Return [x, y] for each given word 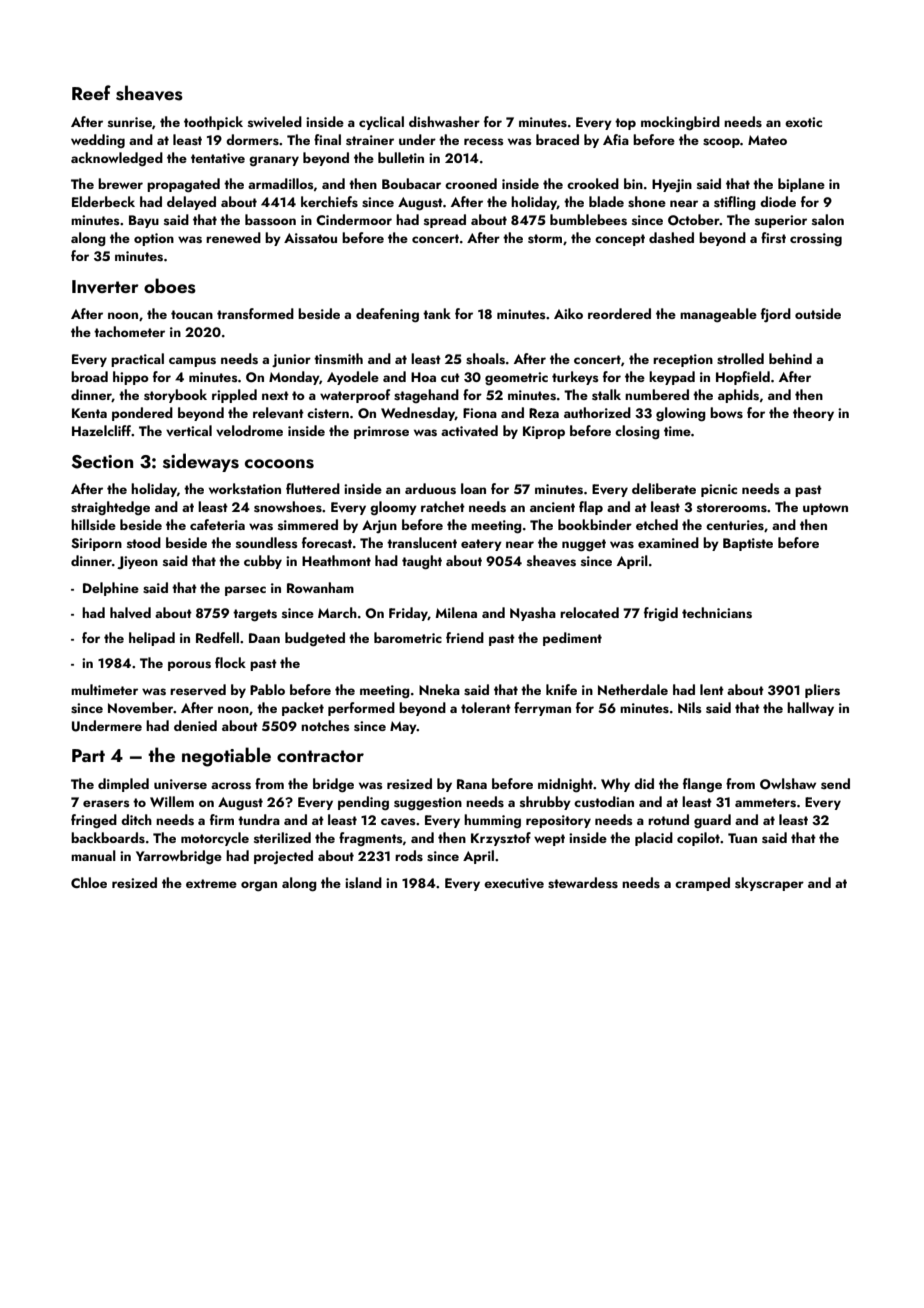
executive [514, 883]
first [773, 237]
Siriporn [96, 544]
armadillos [281, 183]
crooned [471, 183]
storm [545, 239]
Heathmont [336, 560]
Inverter [105, 287]
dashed [671, 238]
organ [259, 886]
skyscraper [769, 884]
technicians [717, 613]
